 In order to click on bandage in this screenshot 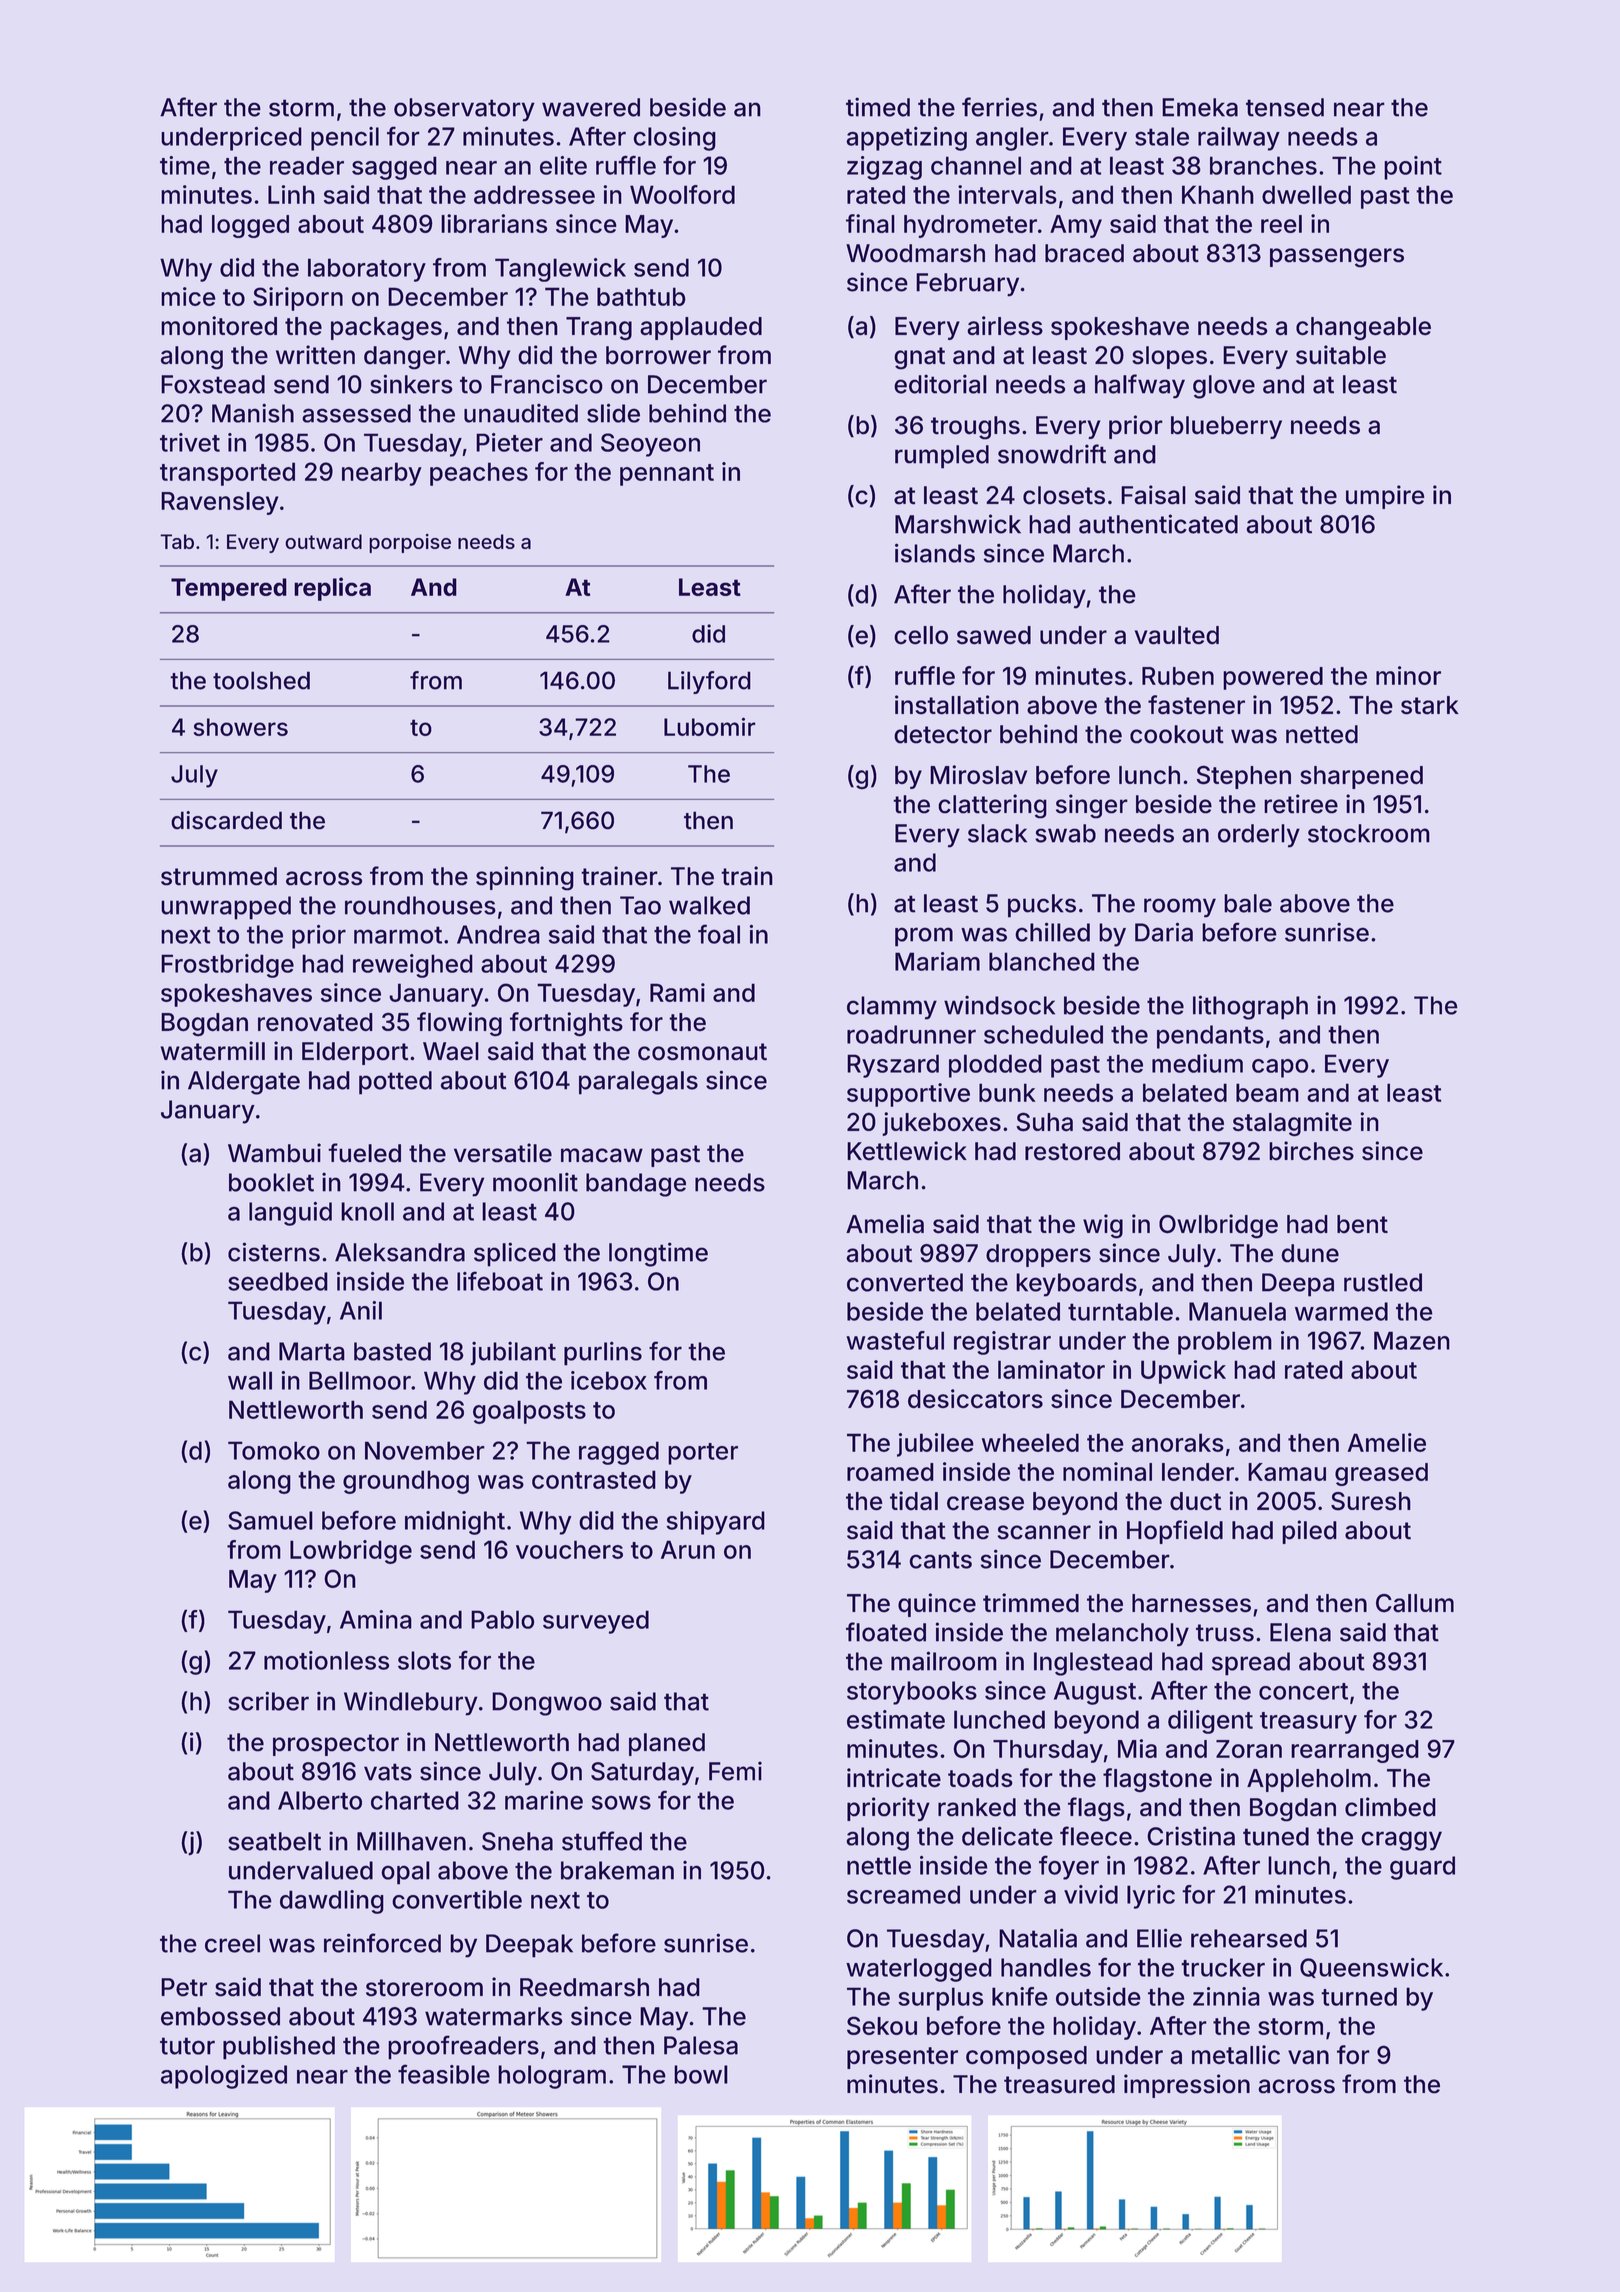, I will do `click(636, 1185)`.
